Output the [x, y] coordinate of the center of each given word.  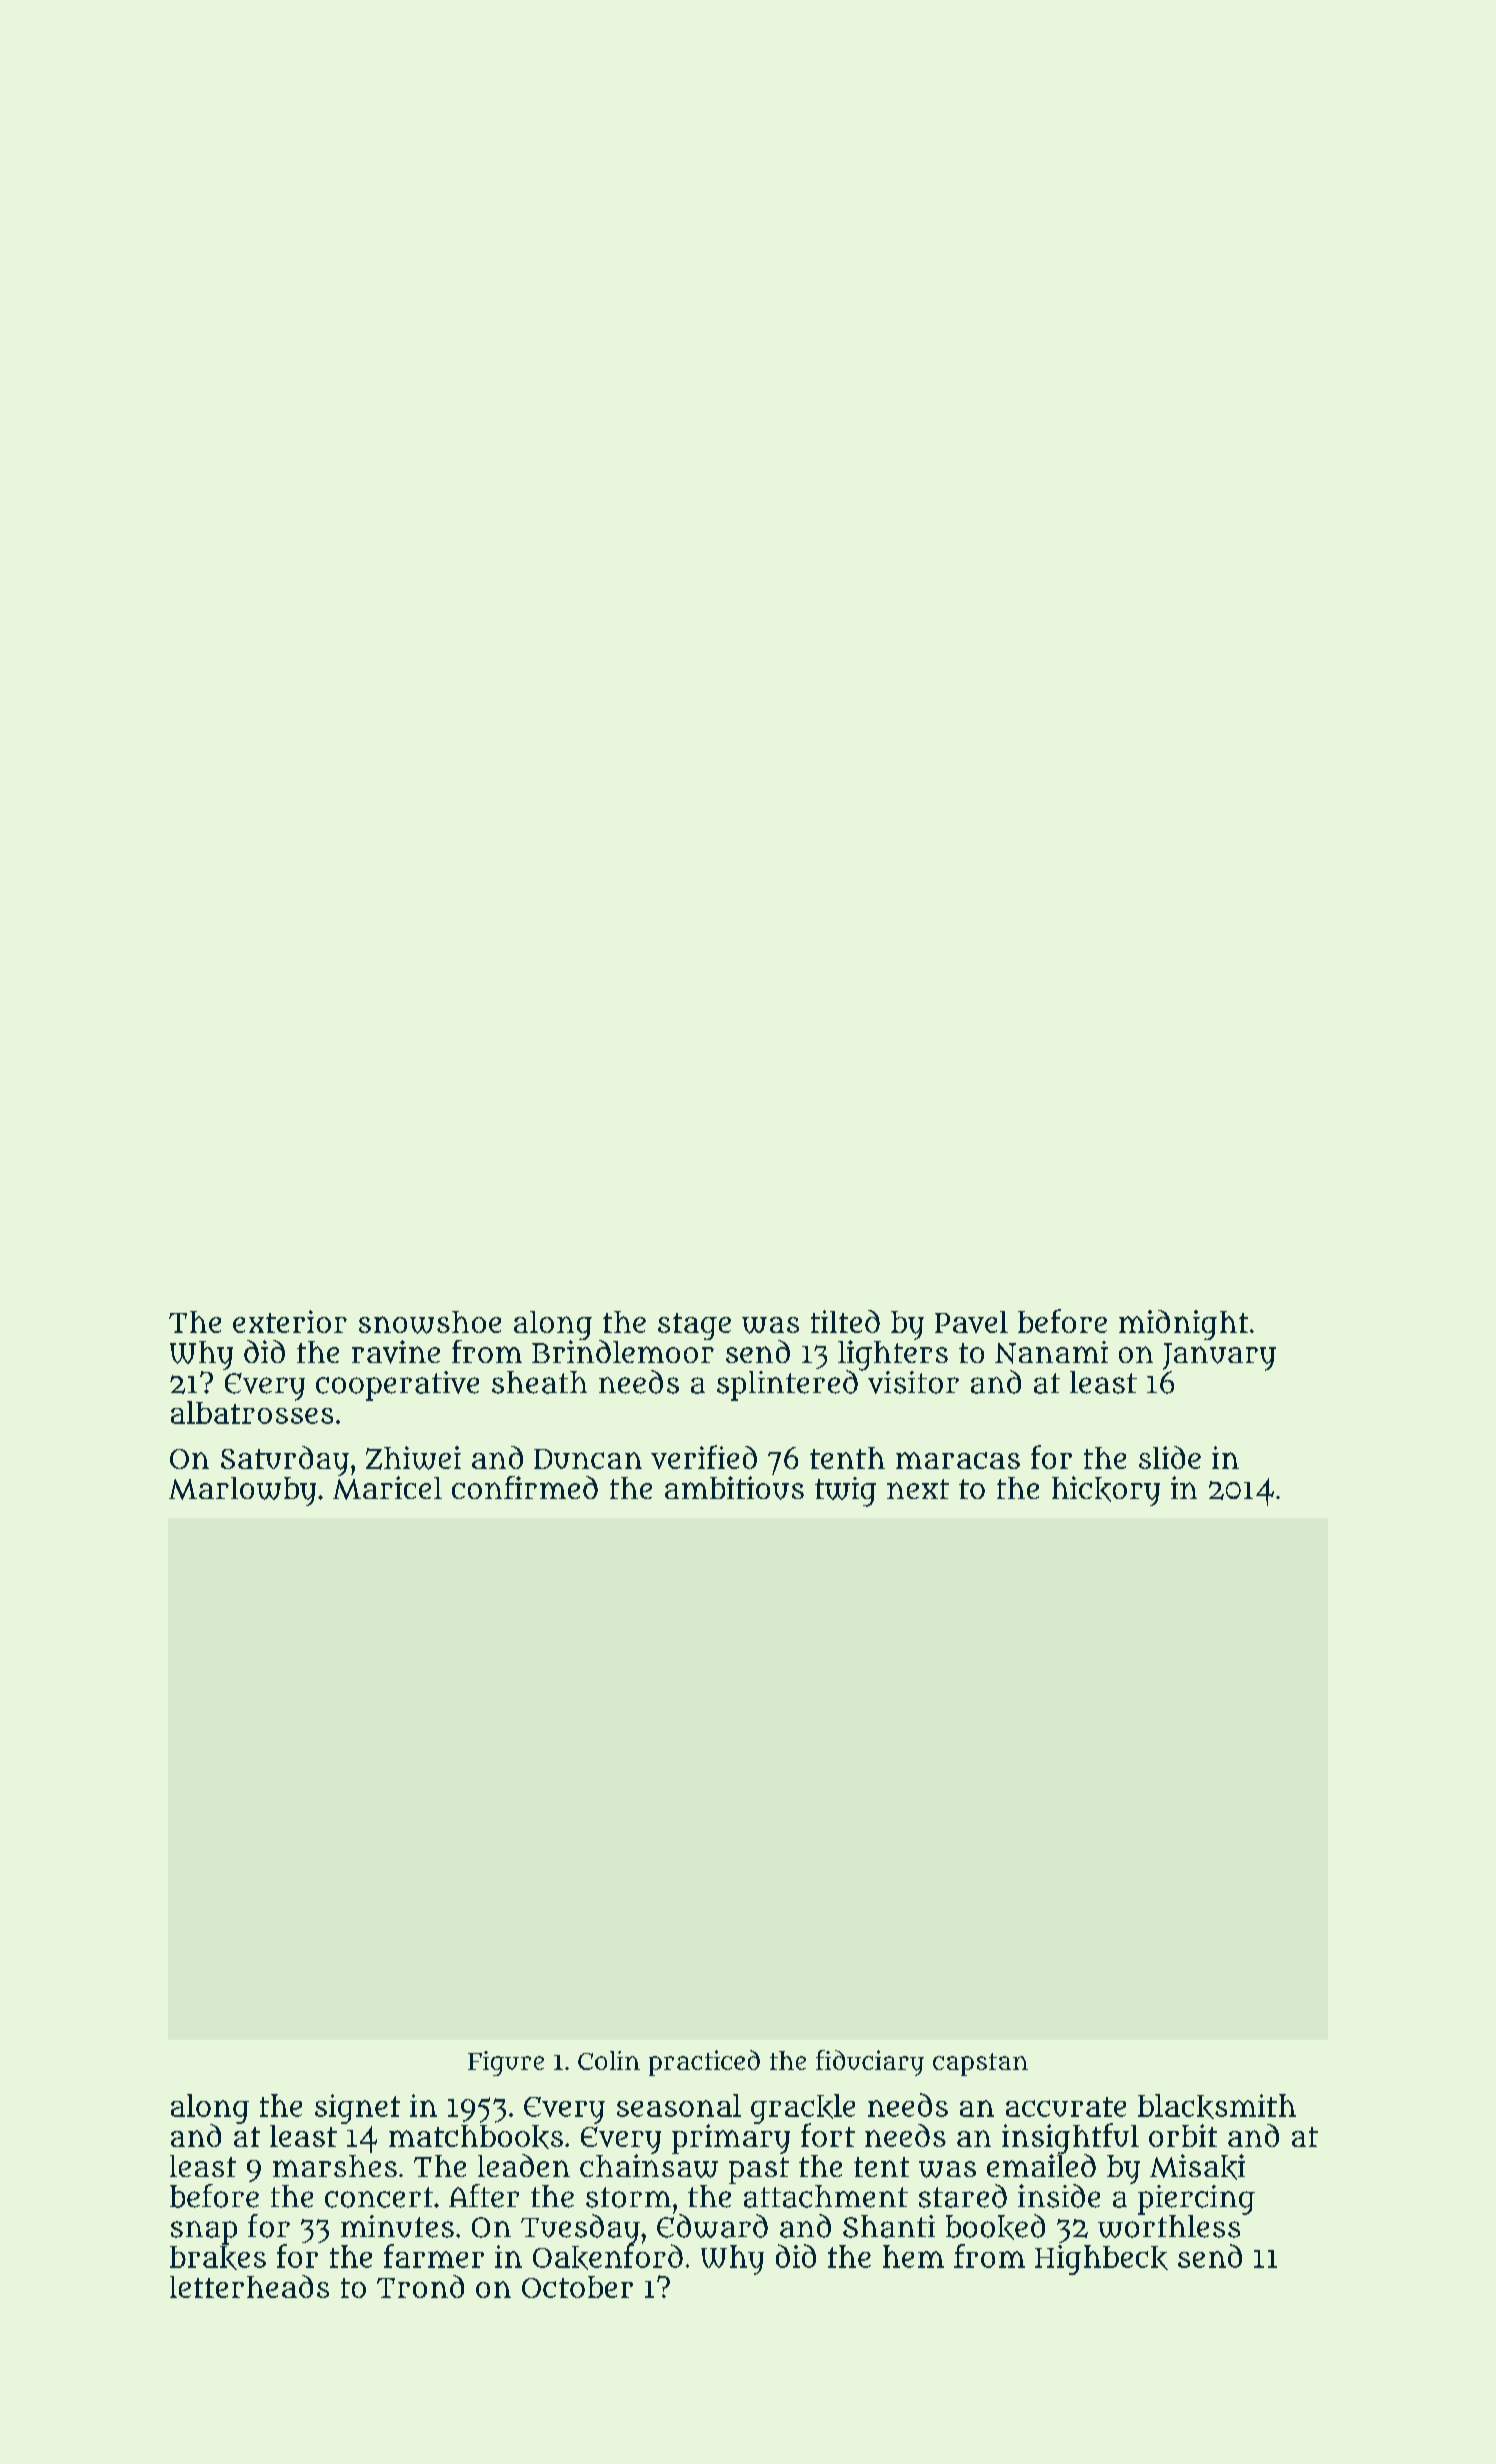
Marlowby [242, 1491]
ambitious [734, 1488]
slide [1170, 1457]
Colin [609, 2060]
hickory [1106, 1491]
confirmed [525, 1487]
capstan [980, 2064]
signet [357, 2109]
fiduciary [870, 2063]
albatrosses [252, 1412]
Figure [506, 2063]
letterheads [249, 2286]
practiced [704, 2063]
